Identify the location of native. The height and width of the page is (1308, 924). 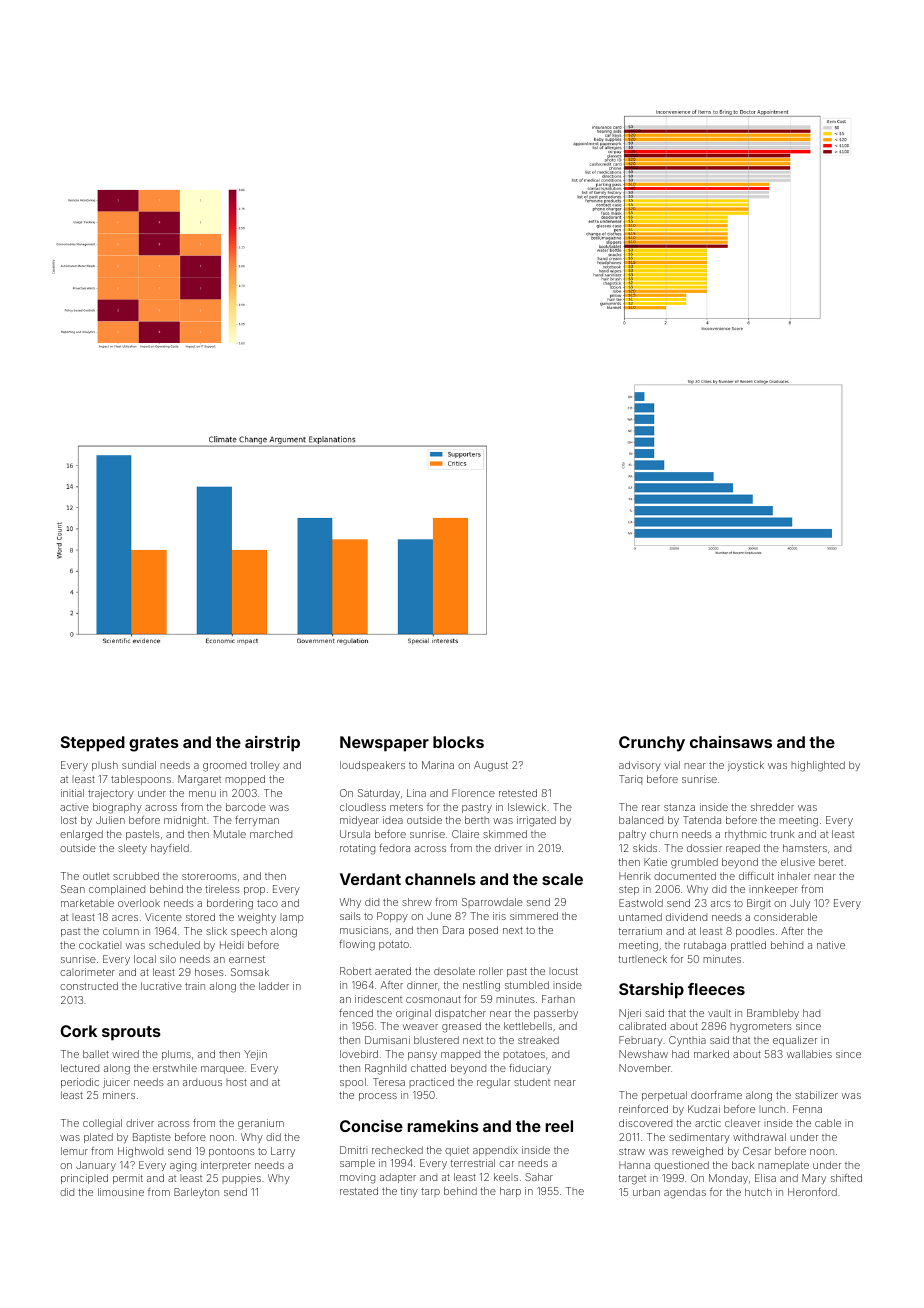
(831, 945).
